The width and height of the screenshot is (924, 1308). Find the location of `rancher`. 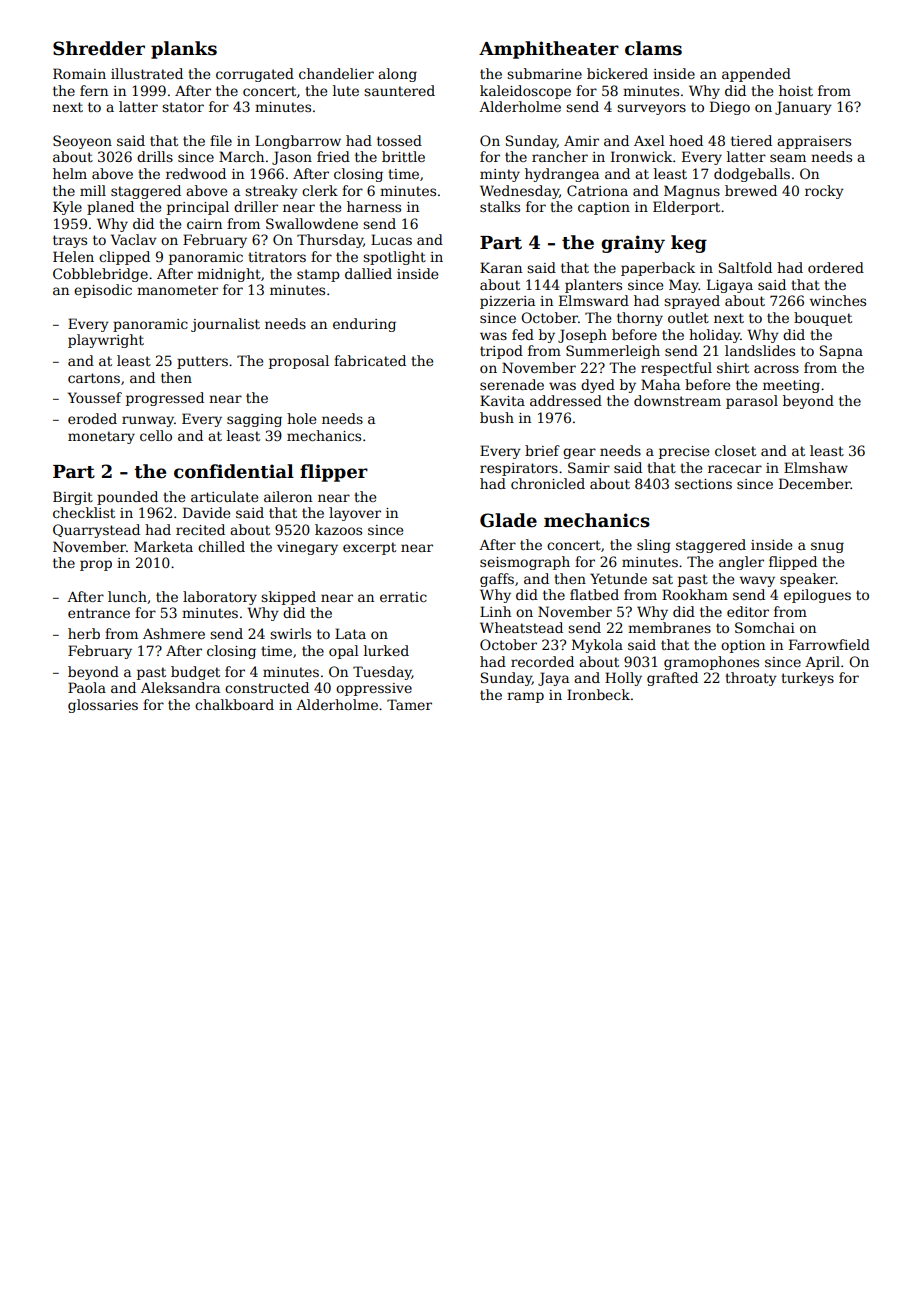

rancher is located at coordinates (560, 156).
